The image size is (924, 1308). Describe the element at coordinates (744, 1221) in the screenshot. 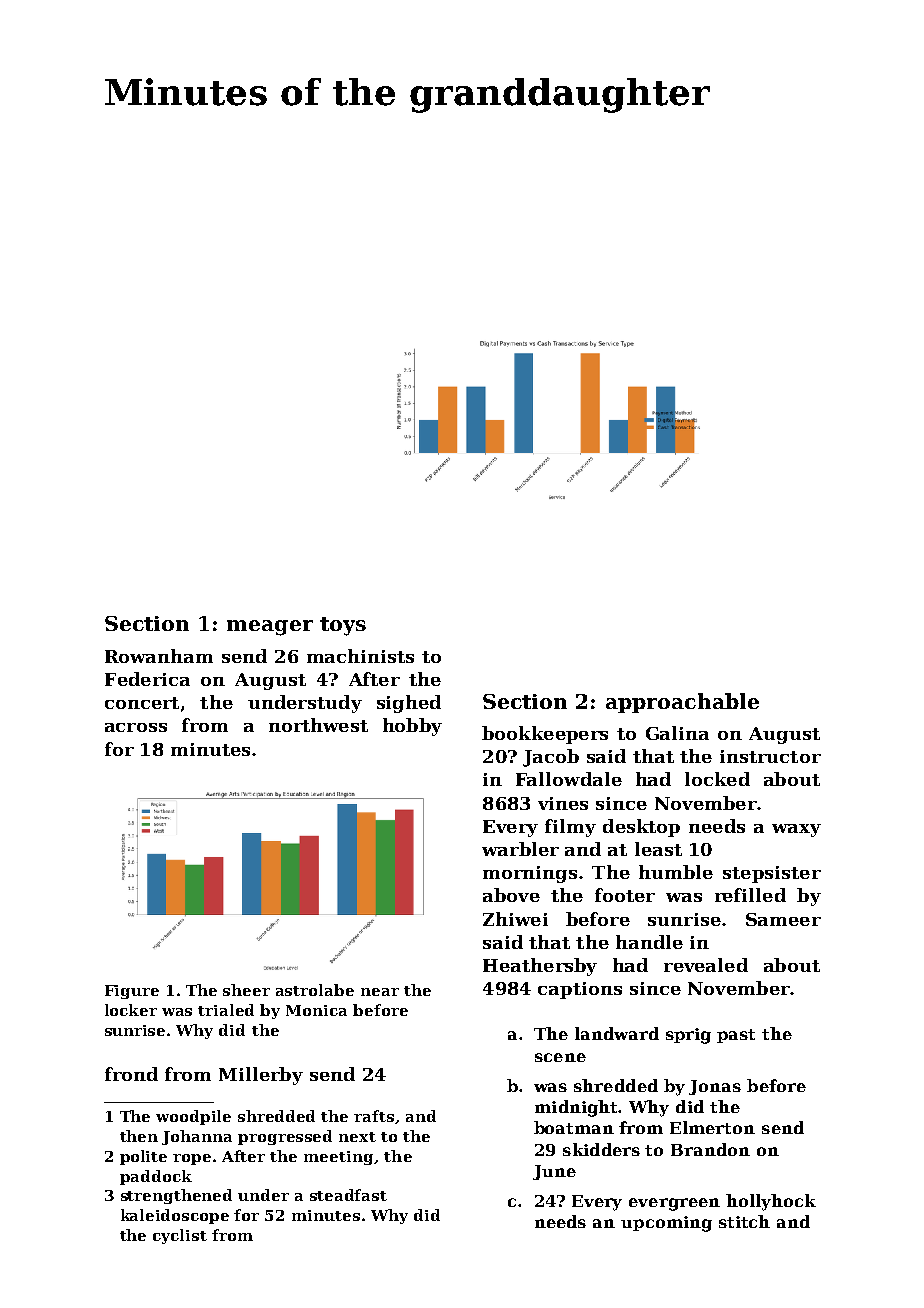

I see `stitch` at that location.
